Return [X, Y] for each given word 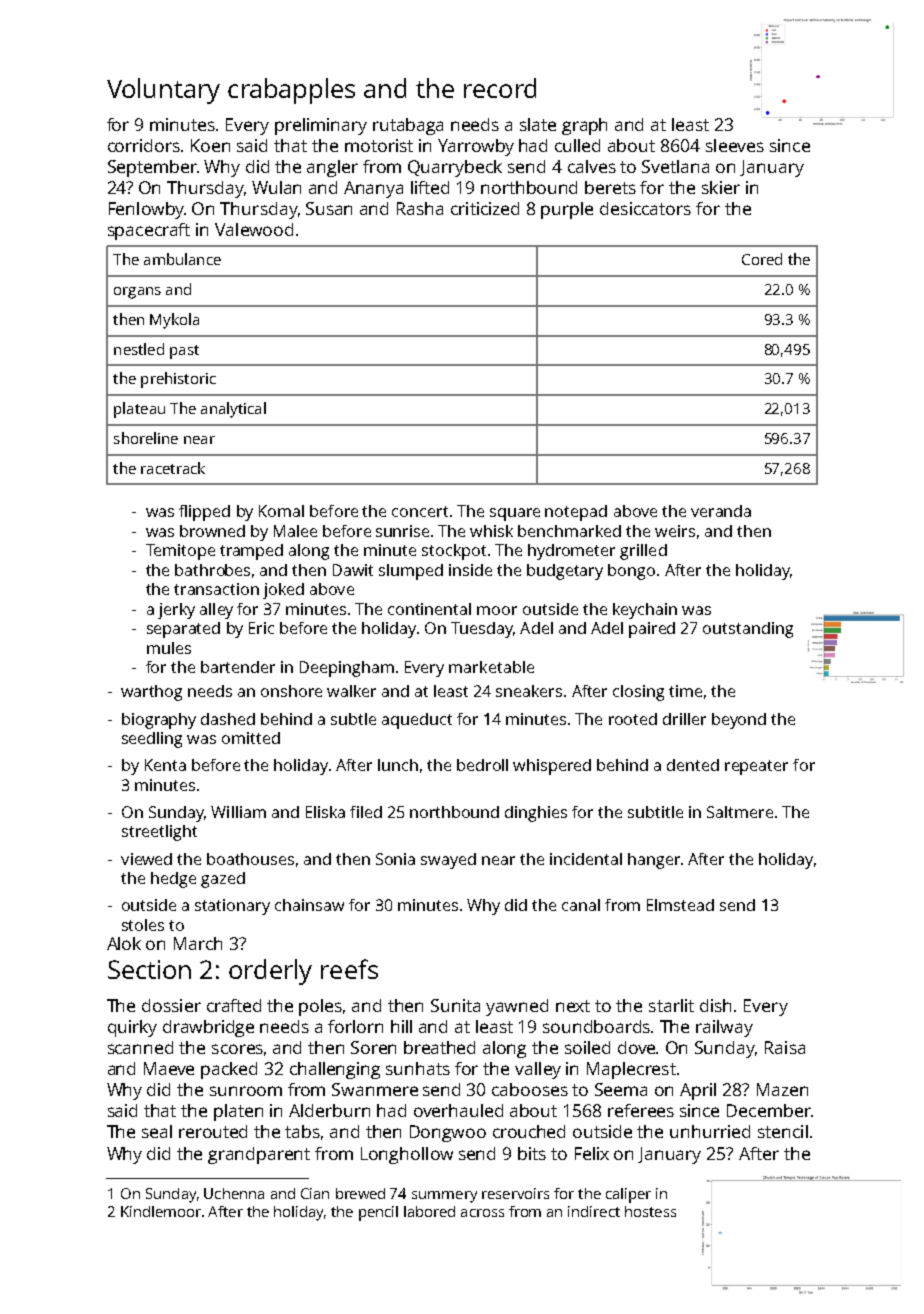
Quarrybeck [455, 168]
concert [420, 511]
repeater [756, 767]
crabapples [291, 91]
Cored [762, 259]
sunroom [246, 1091]
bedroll [482, 765]
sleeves [735, 145]
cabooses [530, 1089]
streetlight [159, 833]
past [184, 352]
